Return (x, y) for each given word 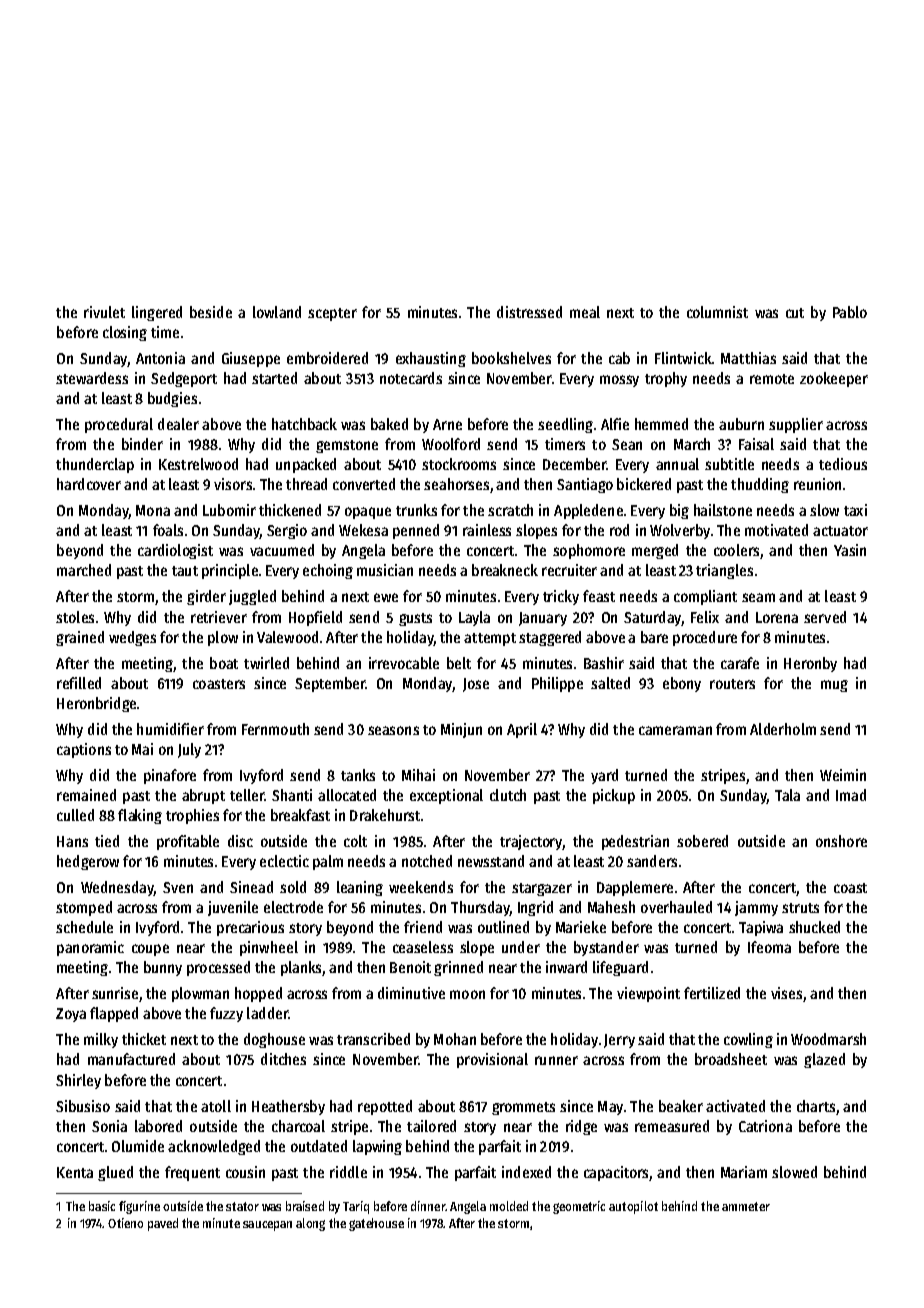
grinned (458, 968)
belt (459, 663)
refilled (79, 683)
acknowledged (214, 1147)
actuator (840, 531)
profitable (188, 842)
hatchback (304, 424)
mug (834, 686)
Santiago (585, 485)
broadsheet (731, 1059)
